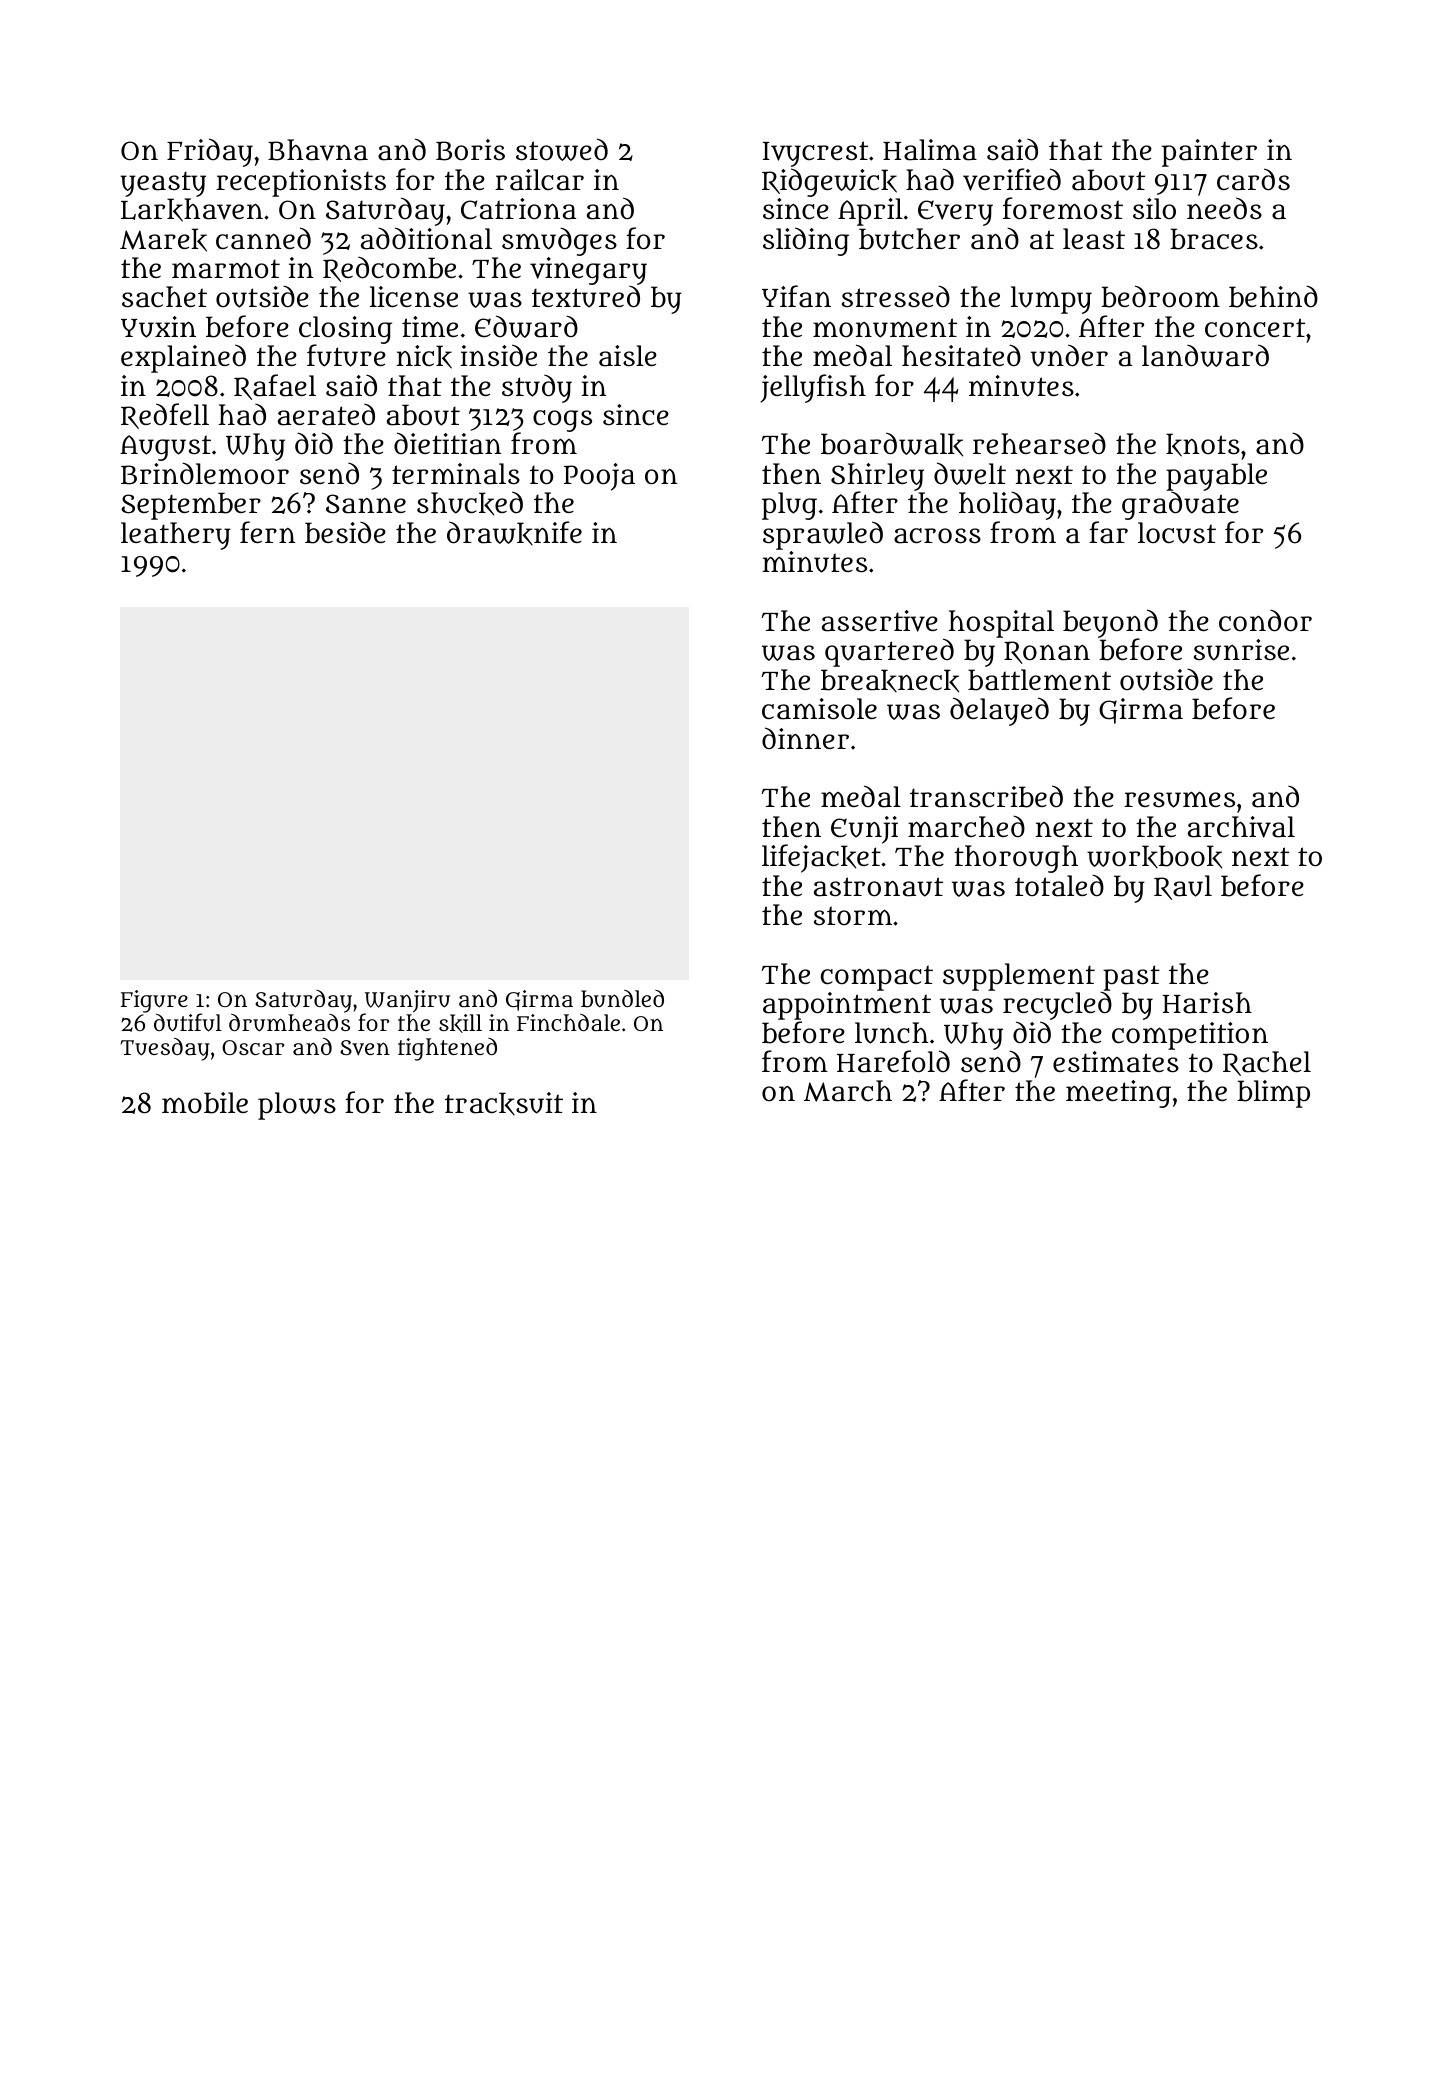  What do you see at coordinates (406, 1002) in the screenshot?
I see `Wanjiru` at bounding box center [406, 1002].
